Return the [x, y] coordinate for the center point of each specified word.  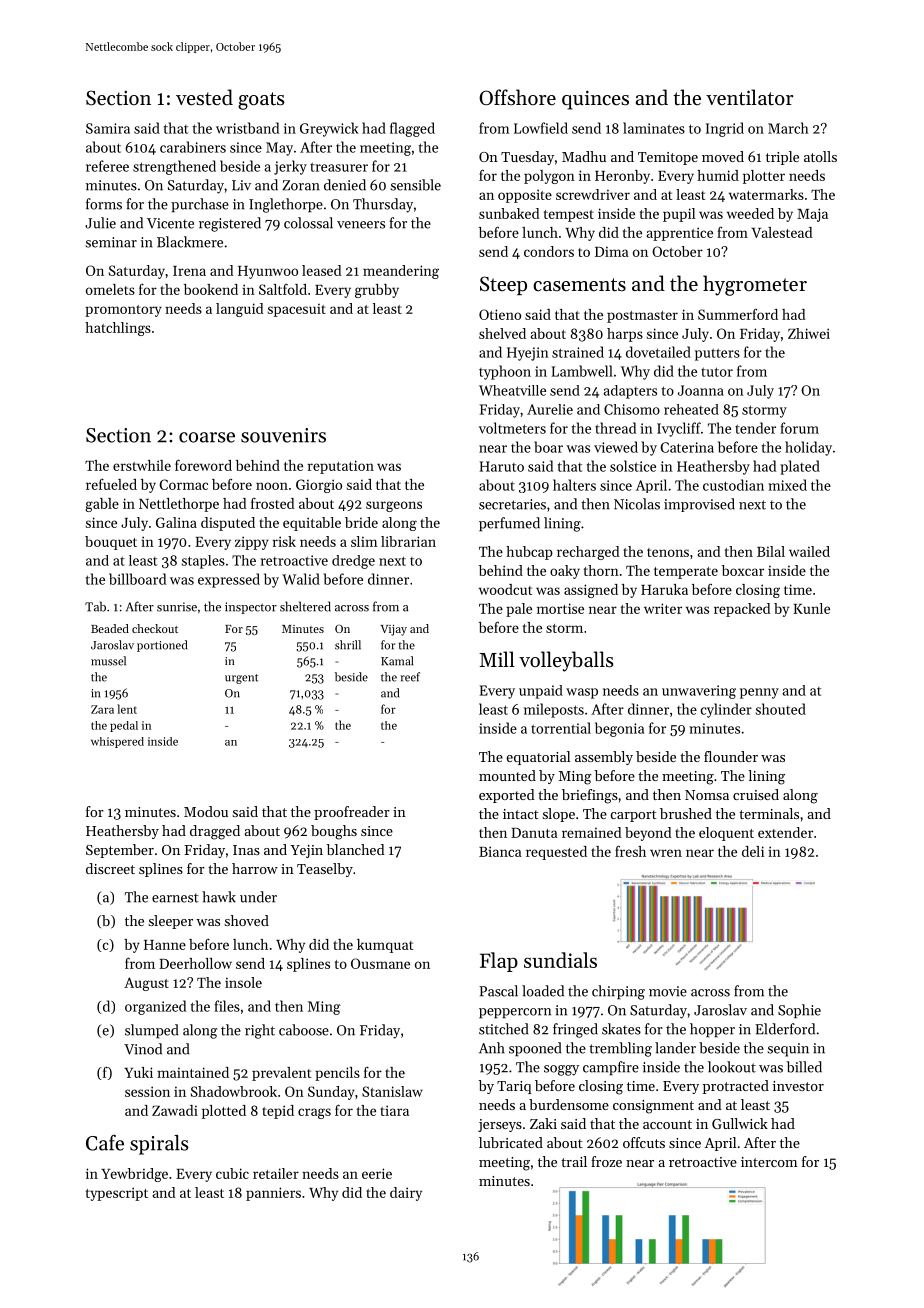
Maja [812, 215]
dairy [406, 1194]
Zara [102, 709]
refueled [111, 484]
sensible [416, 185]
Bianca [500, 851]
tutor [717, 372]
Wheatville [512, 390]
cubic [232, 1173]
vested [204, 97]
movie [668, 991]
